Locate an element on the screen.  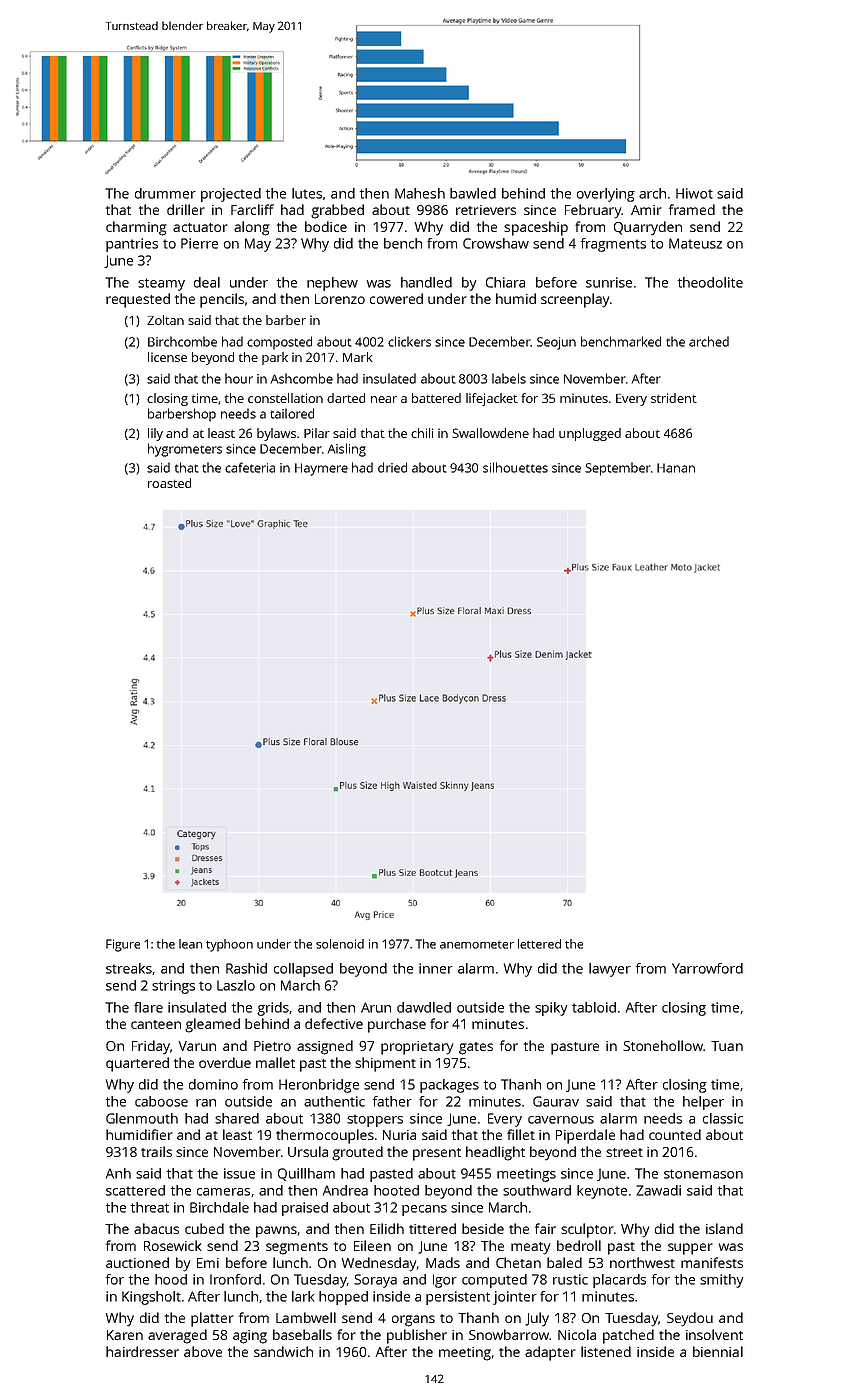
cafeteria is located at coordinates (250, 467).
